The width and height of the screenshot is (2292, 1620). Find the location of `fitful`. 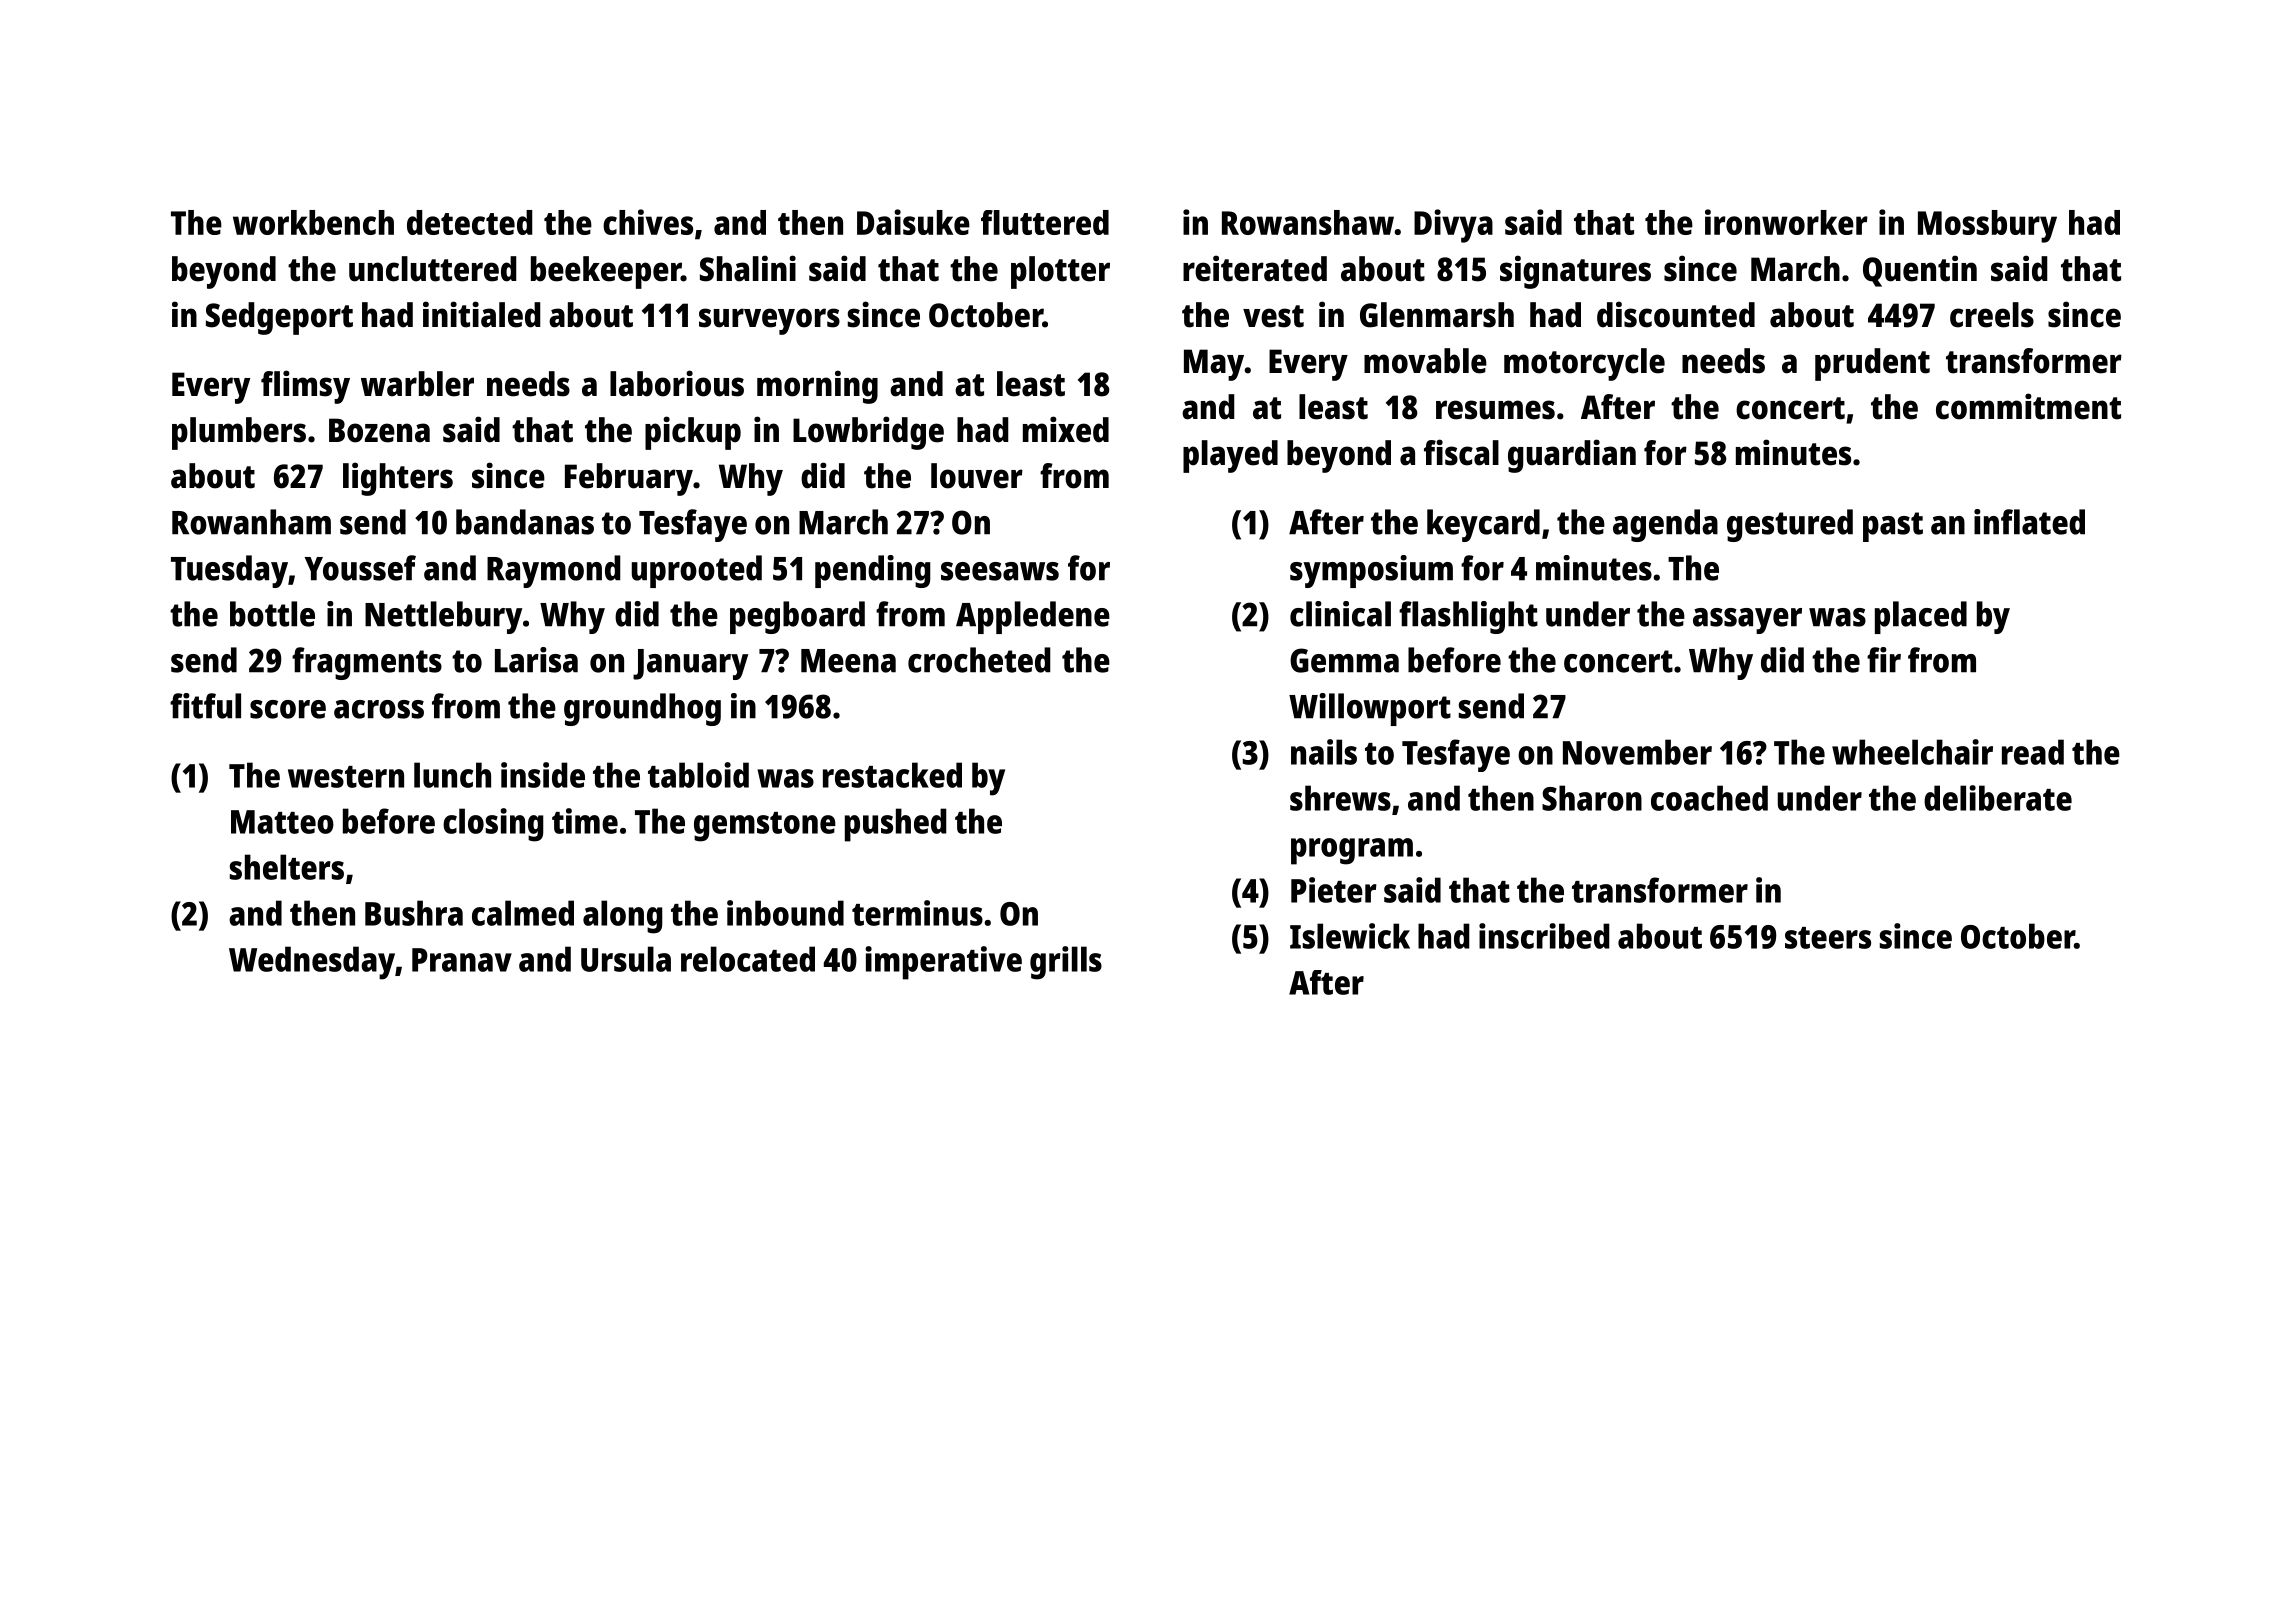

fitful is located at coordinates (205, 706).
